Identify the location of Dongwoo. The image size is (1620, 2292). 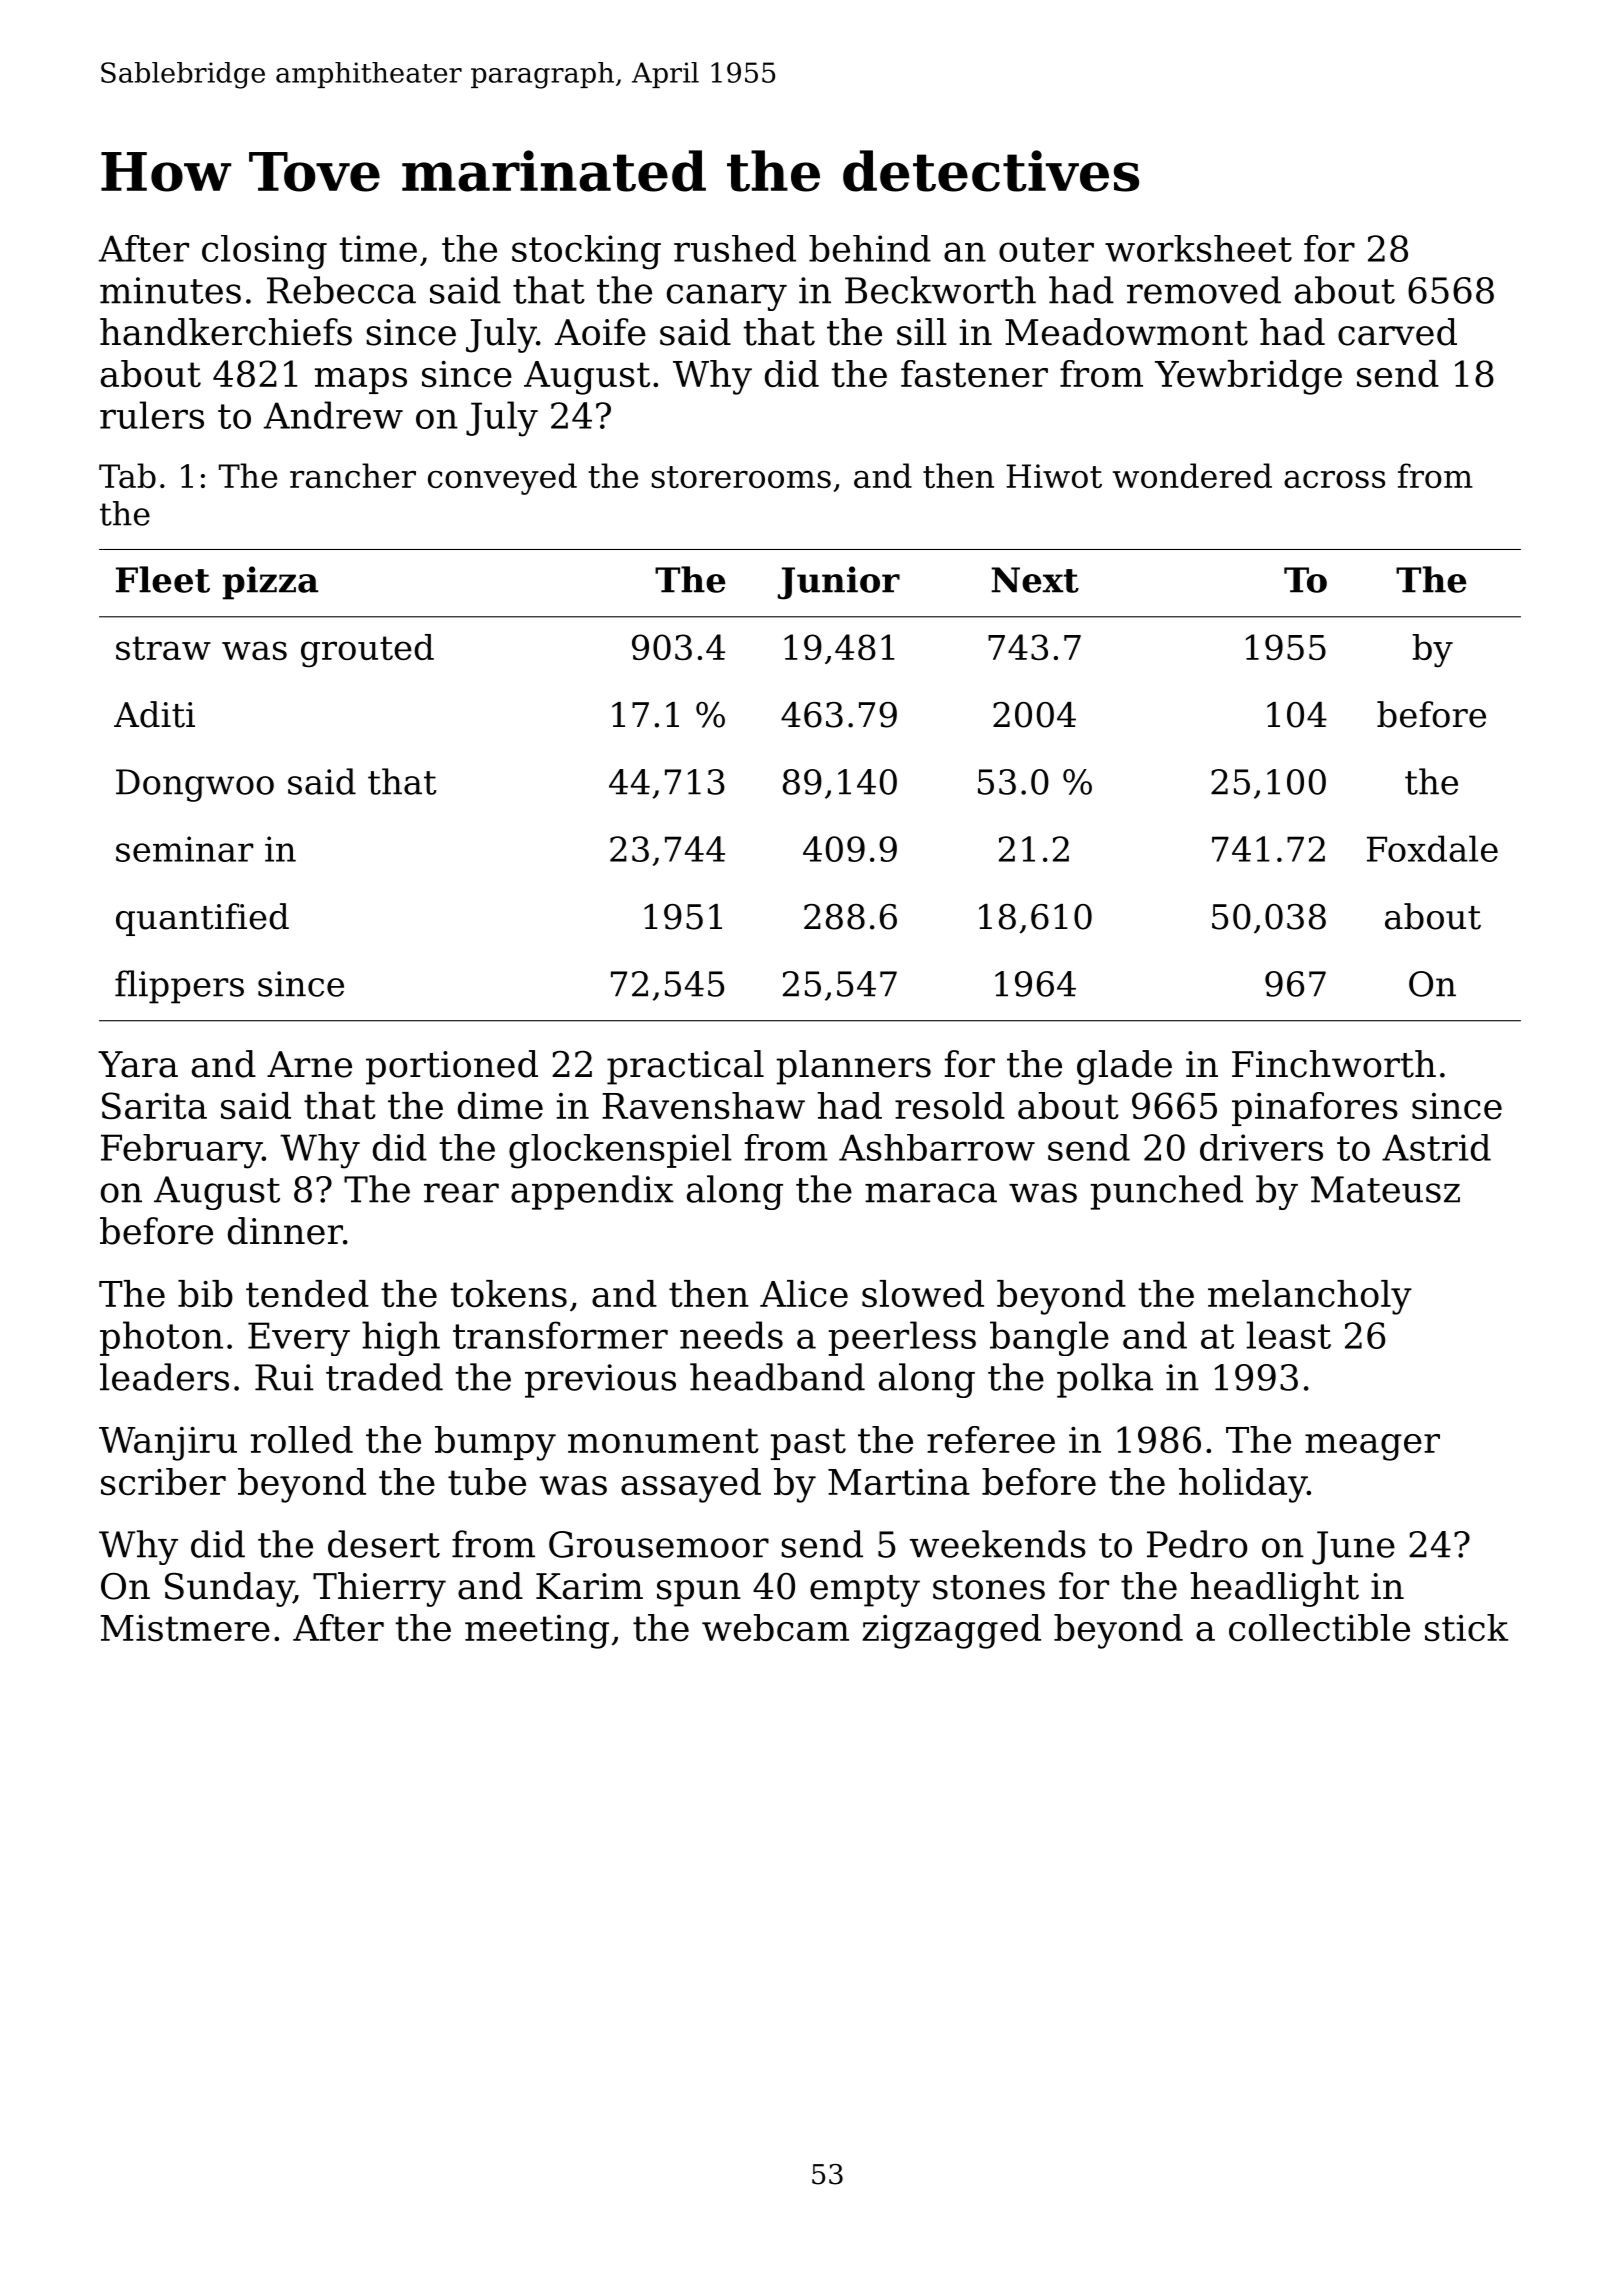
(195, 785).
